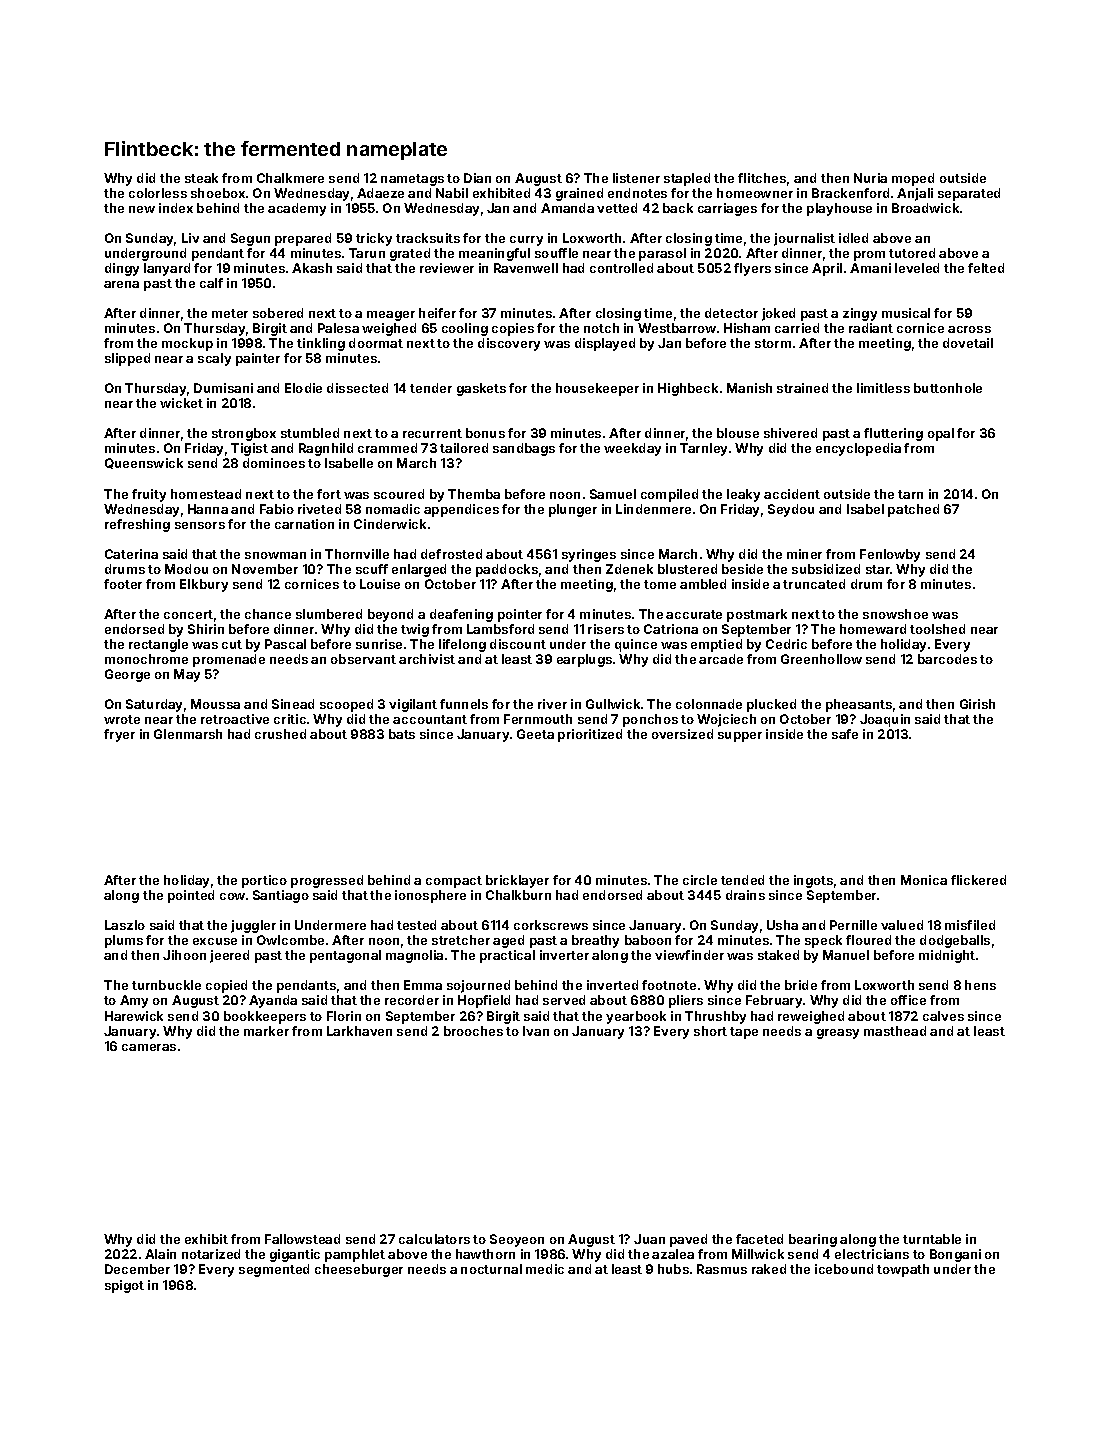 This page has height=1441, width=1113. I want to click on listener, so click(636, 178).
